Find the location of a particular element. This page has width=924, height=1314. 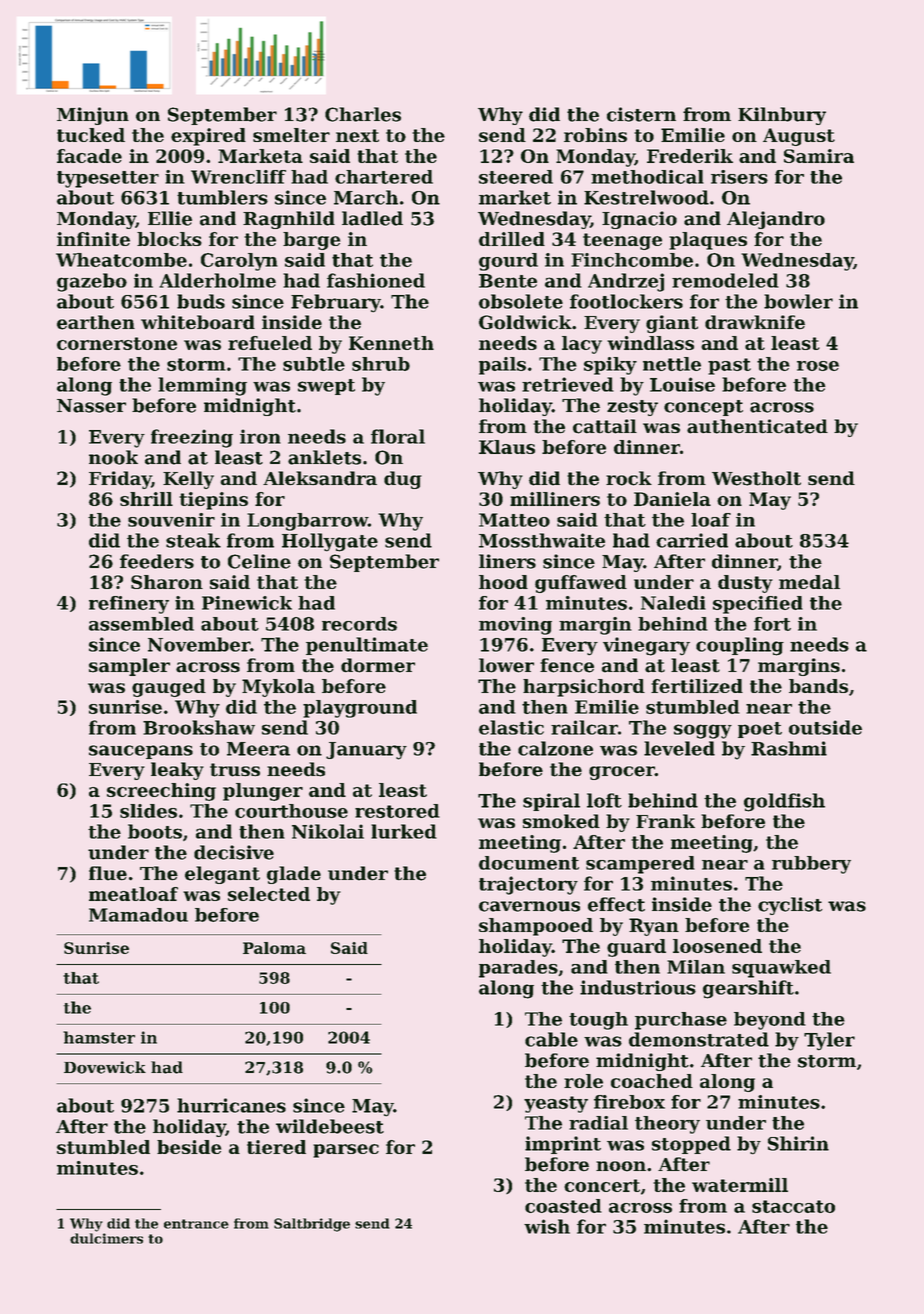

wish is located at coordinates (547, 1226).
